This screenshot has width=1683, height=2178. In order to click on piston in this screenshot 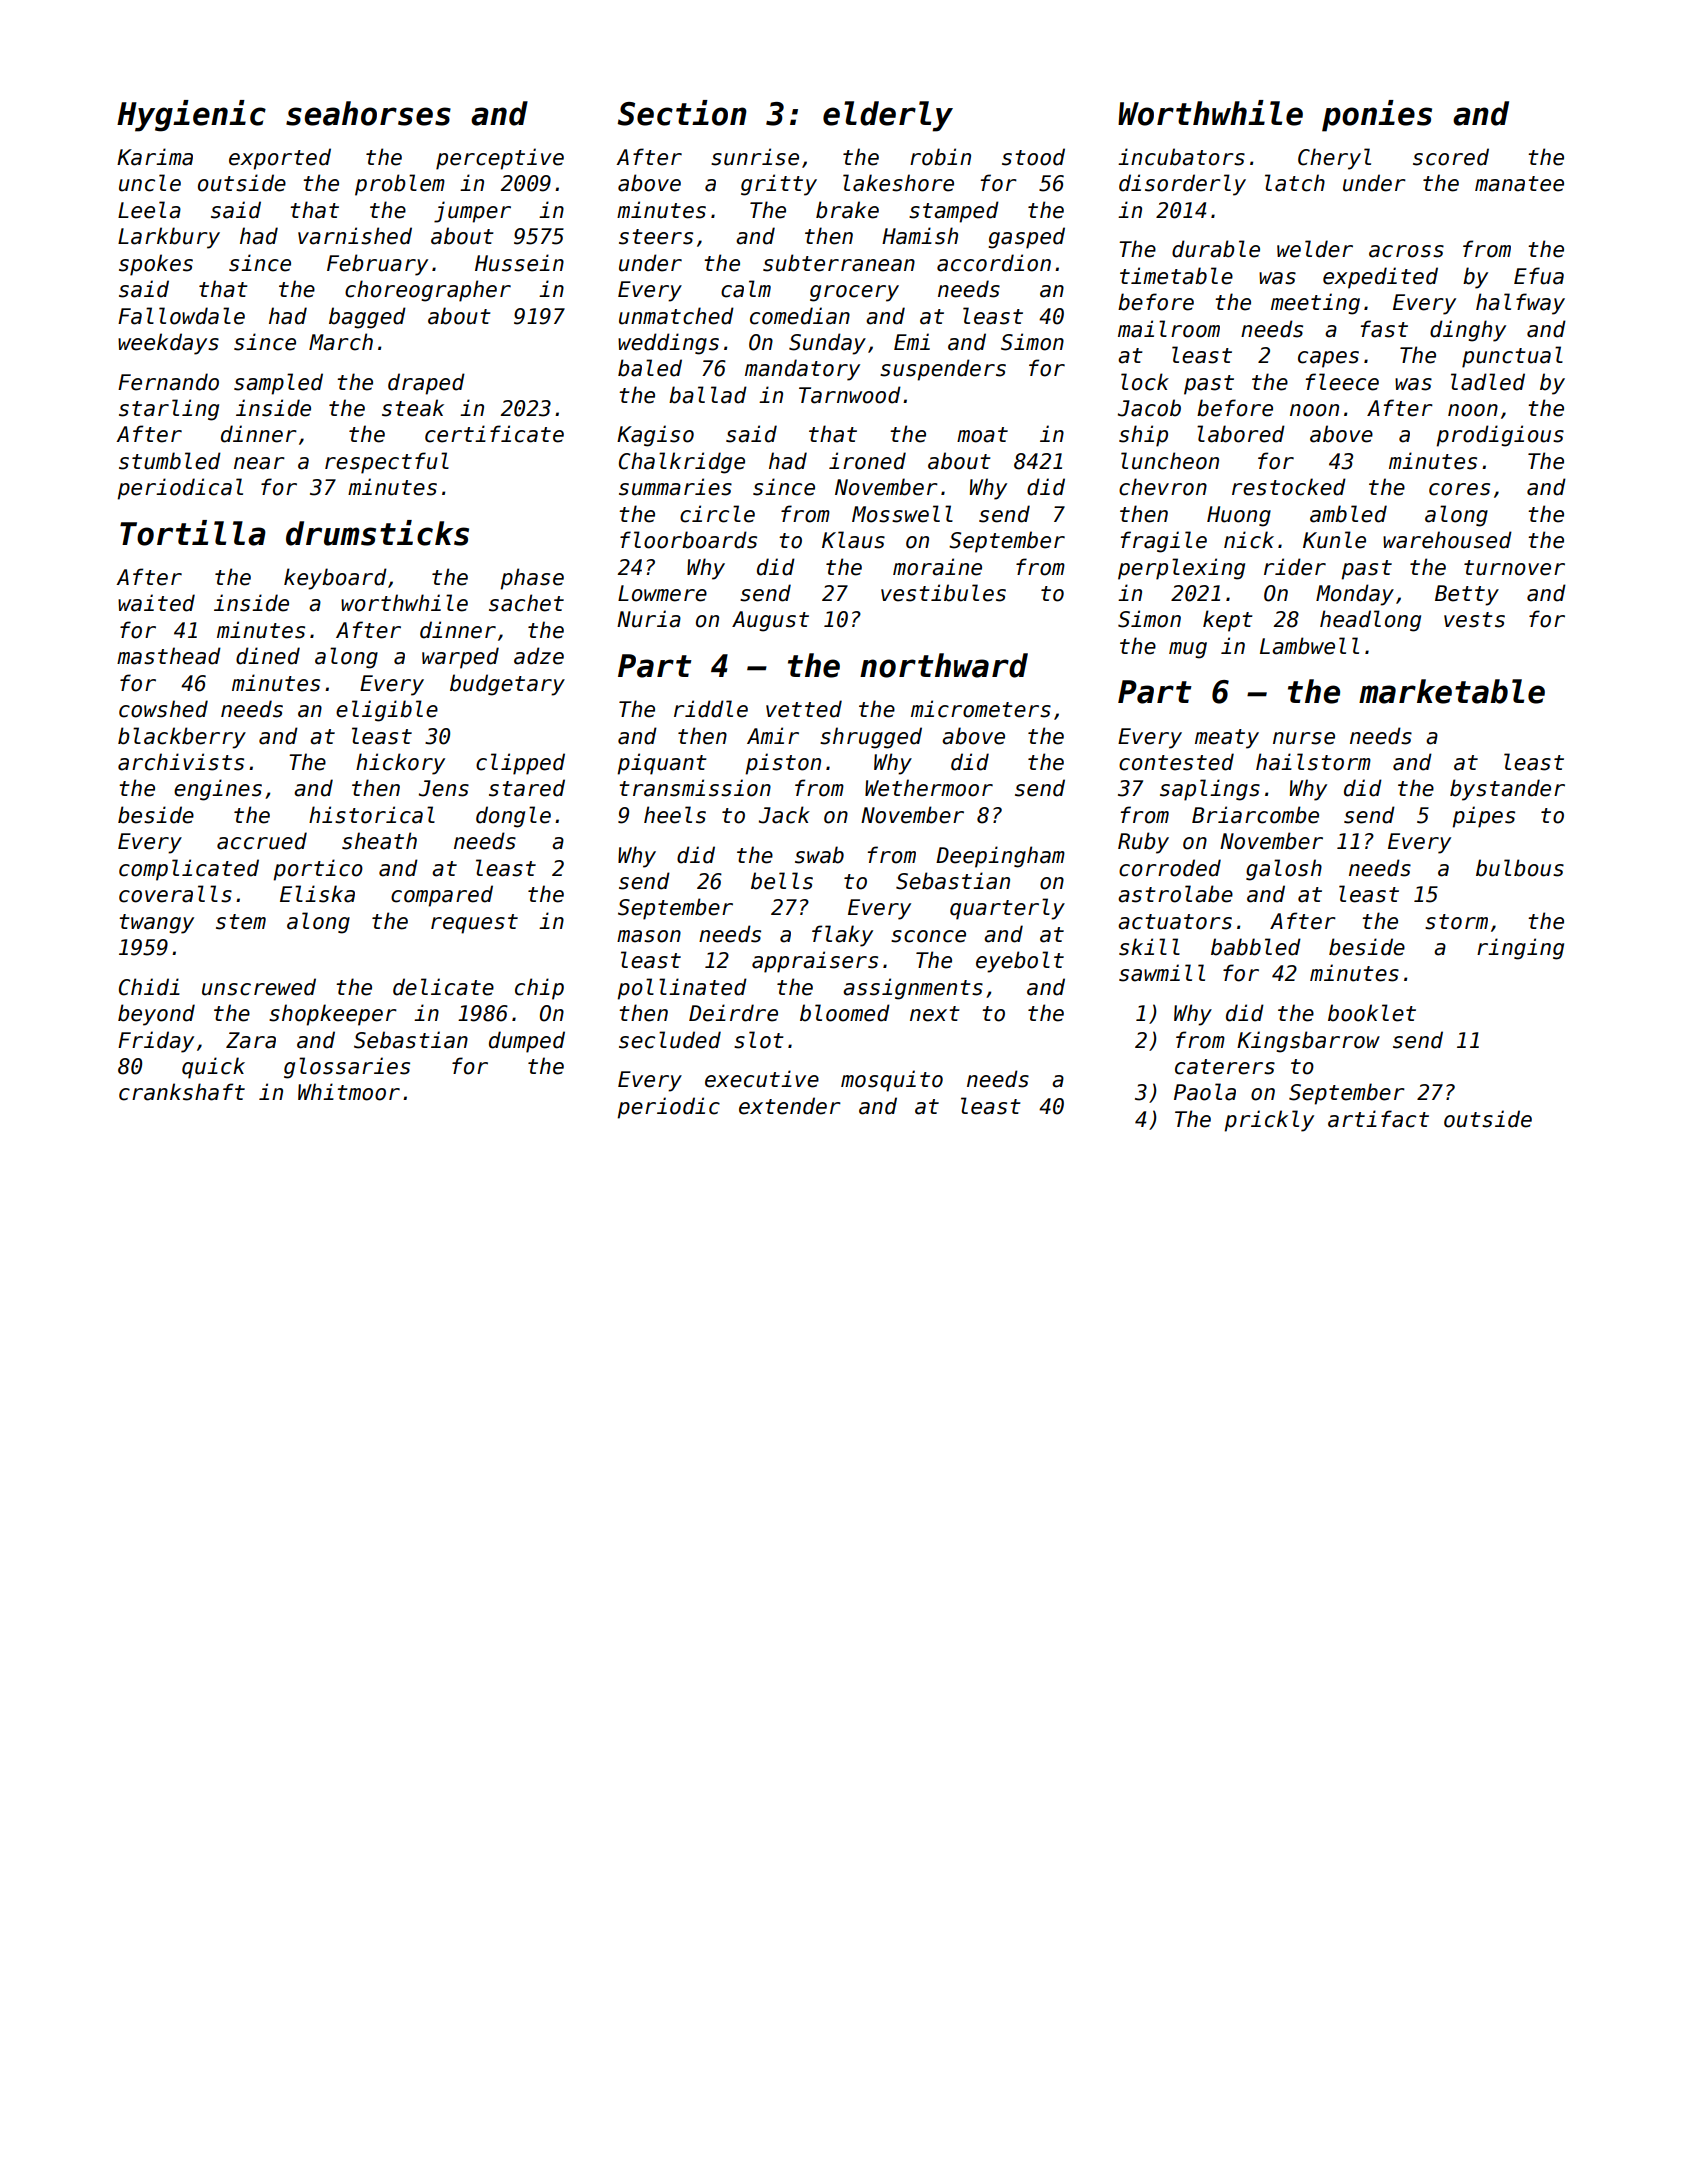, I will do `click(783, 764)`.
